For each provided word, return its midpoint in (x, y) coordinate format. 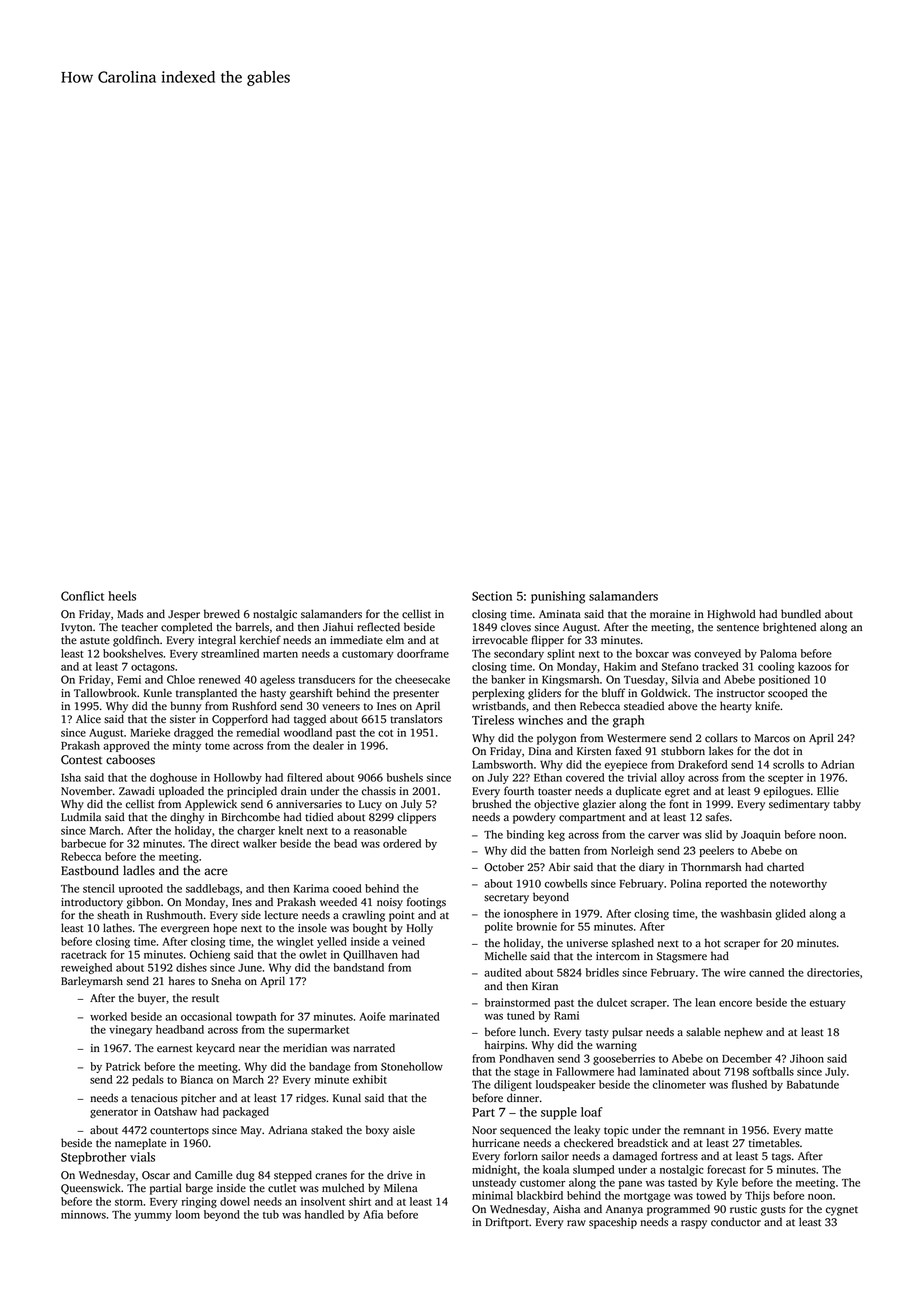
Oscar (156, 1175)
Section (492, 596)
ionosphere (531, 914)
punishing (558, 597)
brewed (222, 614)
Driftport (507, 1223)
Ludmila (81, 816)
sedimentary (799, 805)
